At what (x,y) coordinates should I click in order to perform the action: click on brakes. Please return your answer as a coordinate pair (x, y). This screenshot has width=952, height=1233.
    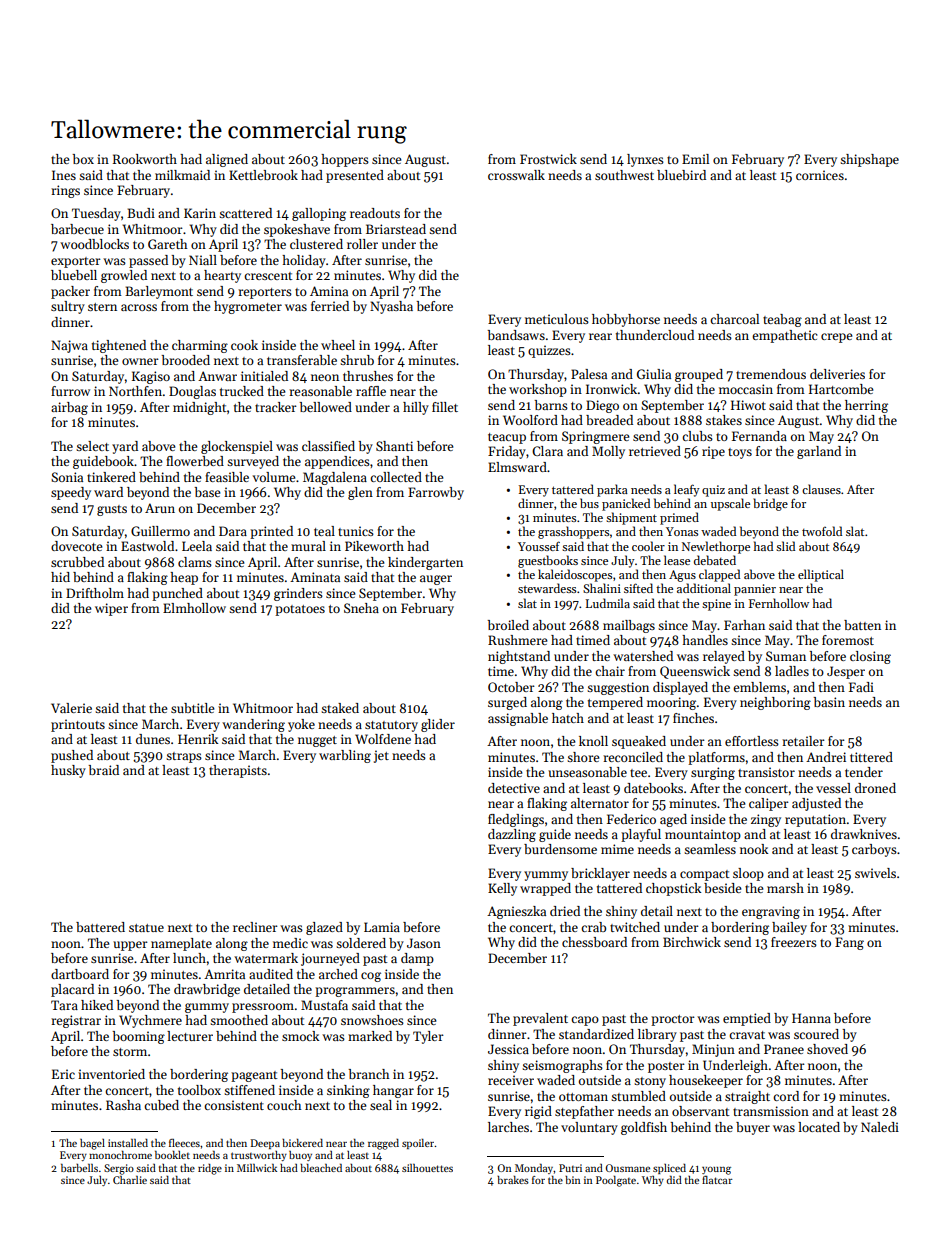
    Looking at the image, I should click on (513, 1180).
